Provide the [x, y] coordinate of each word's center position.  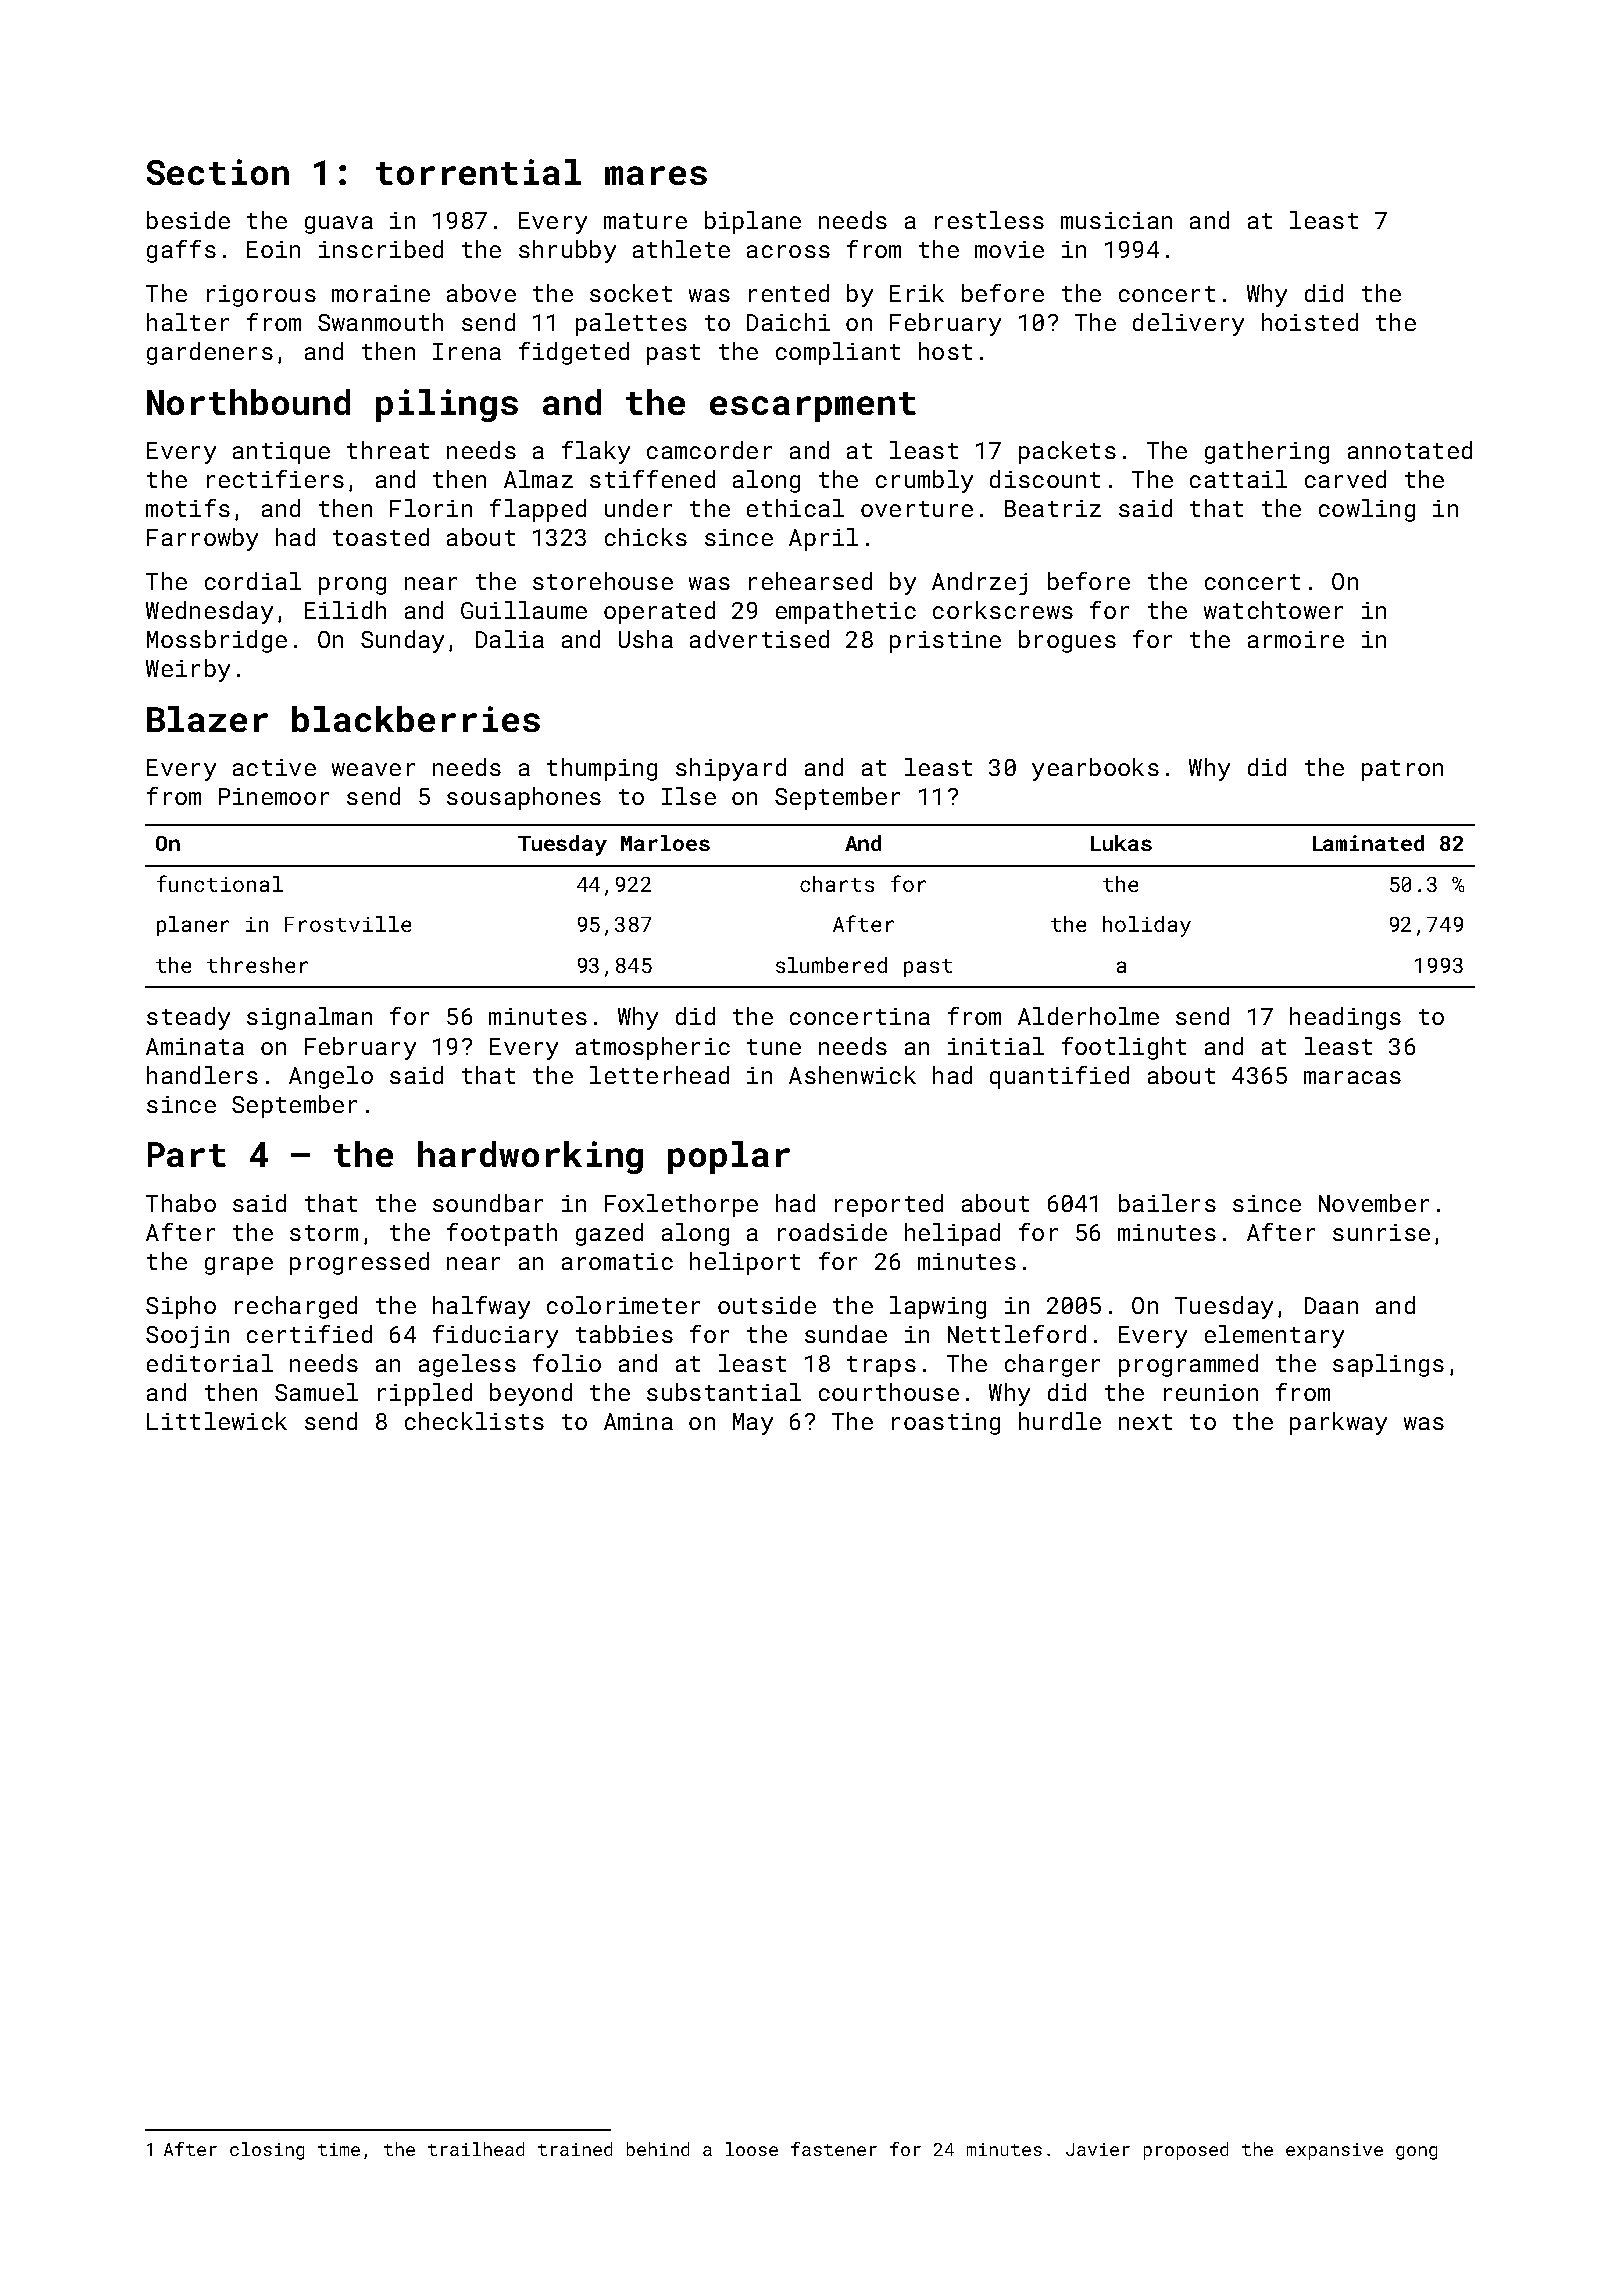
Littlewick [217, 1421]
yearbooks [1095, 769]
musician [1116, 220]
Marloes [665, 843]
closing [267, 2151]
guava [339, 225]
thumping [602, 769]
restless [989, 220]
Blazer [207, 719]
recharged [296, 1307]
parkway [1338, 1423]
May [753, 1424]
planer [193, 926]
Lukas [1121, 843]
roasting [946, 1424]
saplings [1388, 1365]
